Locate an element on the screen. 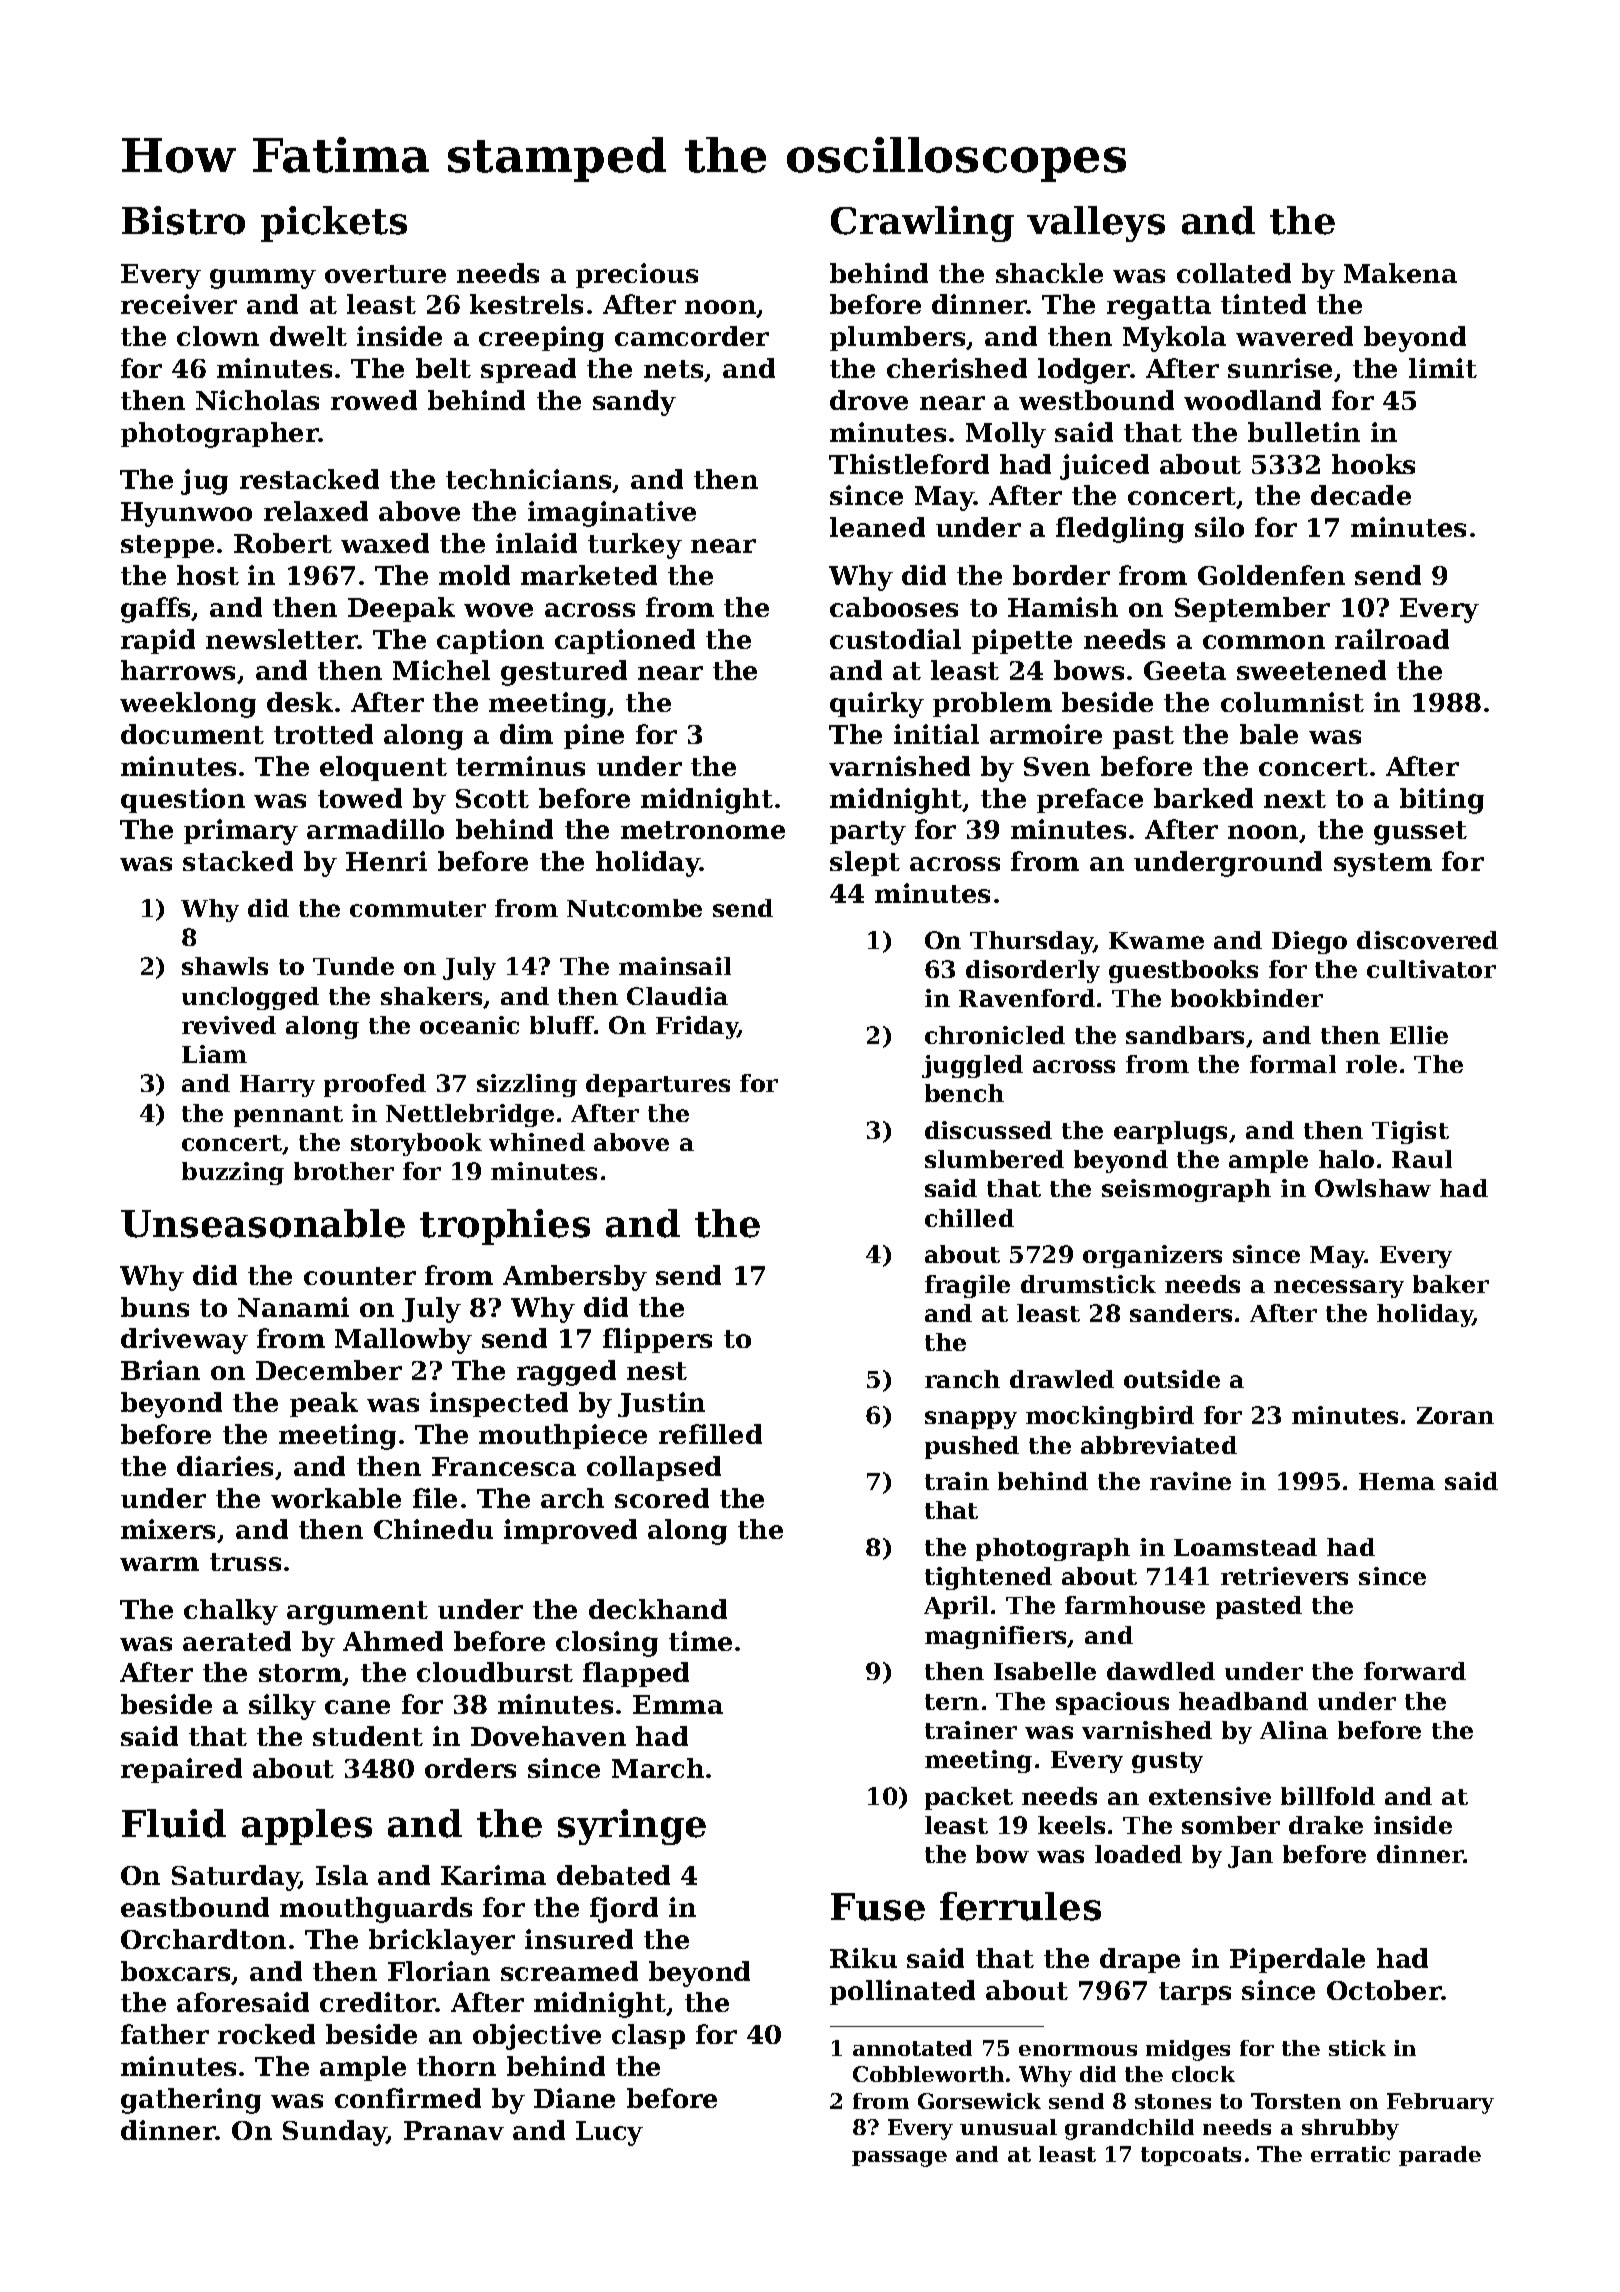  Pranav is located at coordinates (454, 2130).
